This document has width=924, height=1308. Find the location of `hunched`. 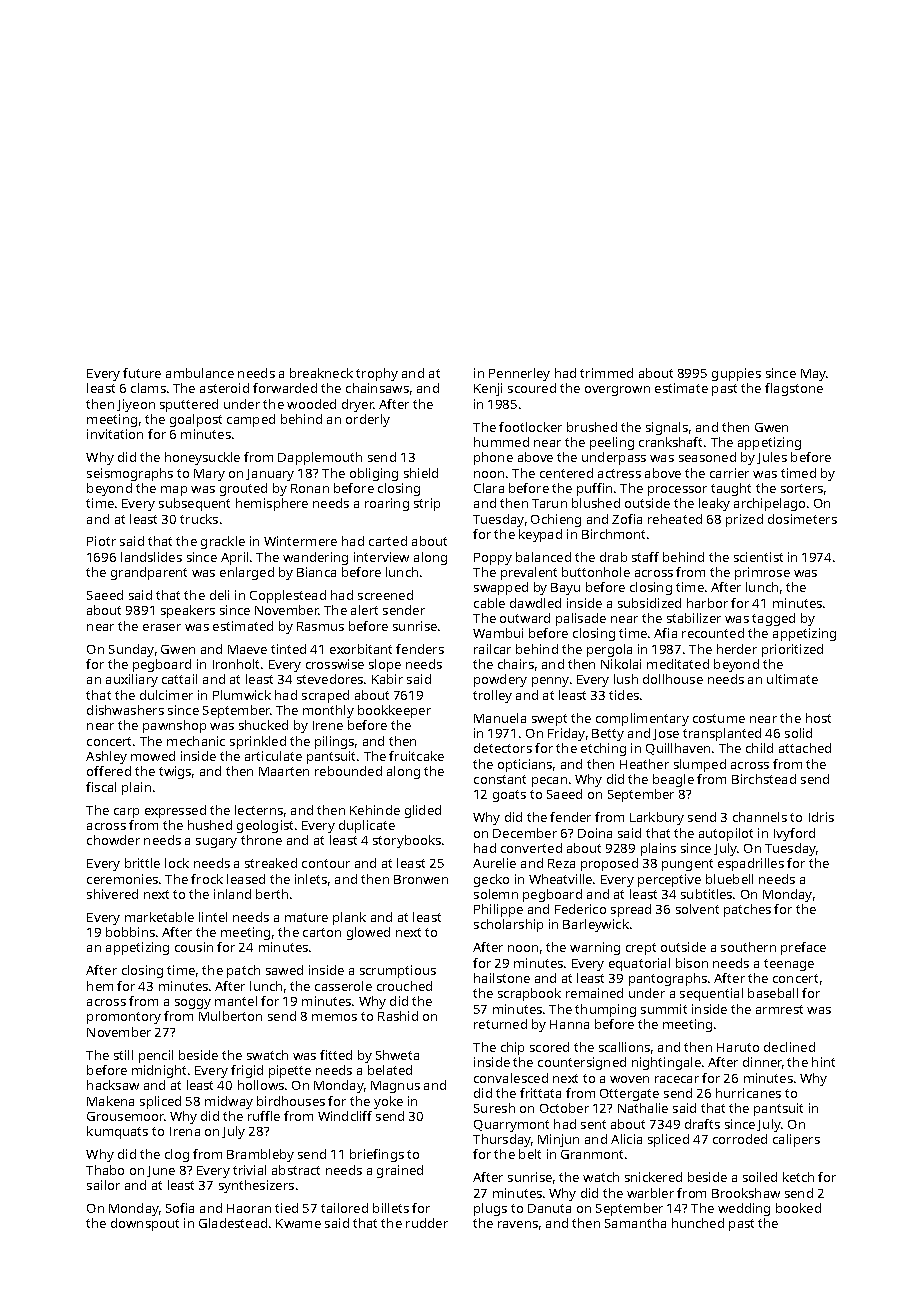

hunched is located at coordinates (698, 1223).
